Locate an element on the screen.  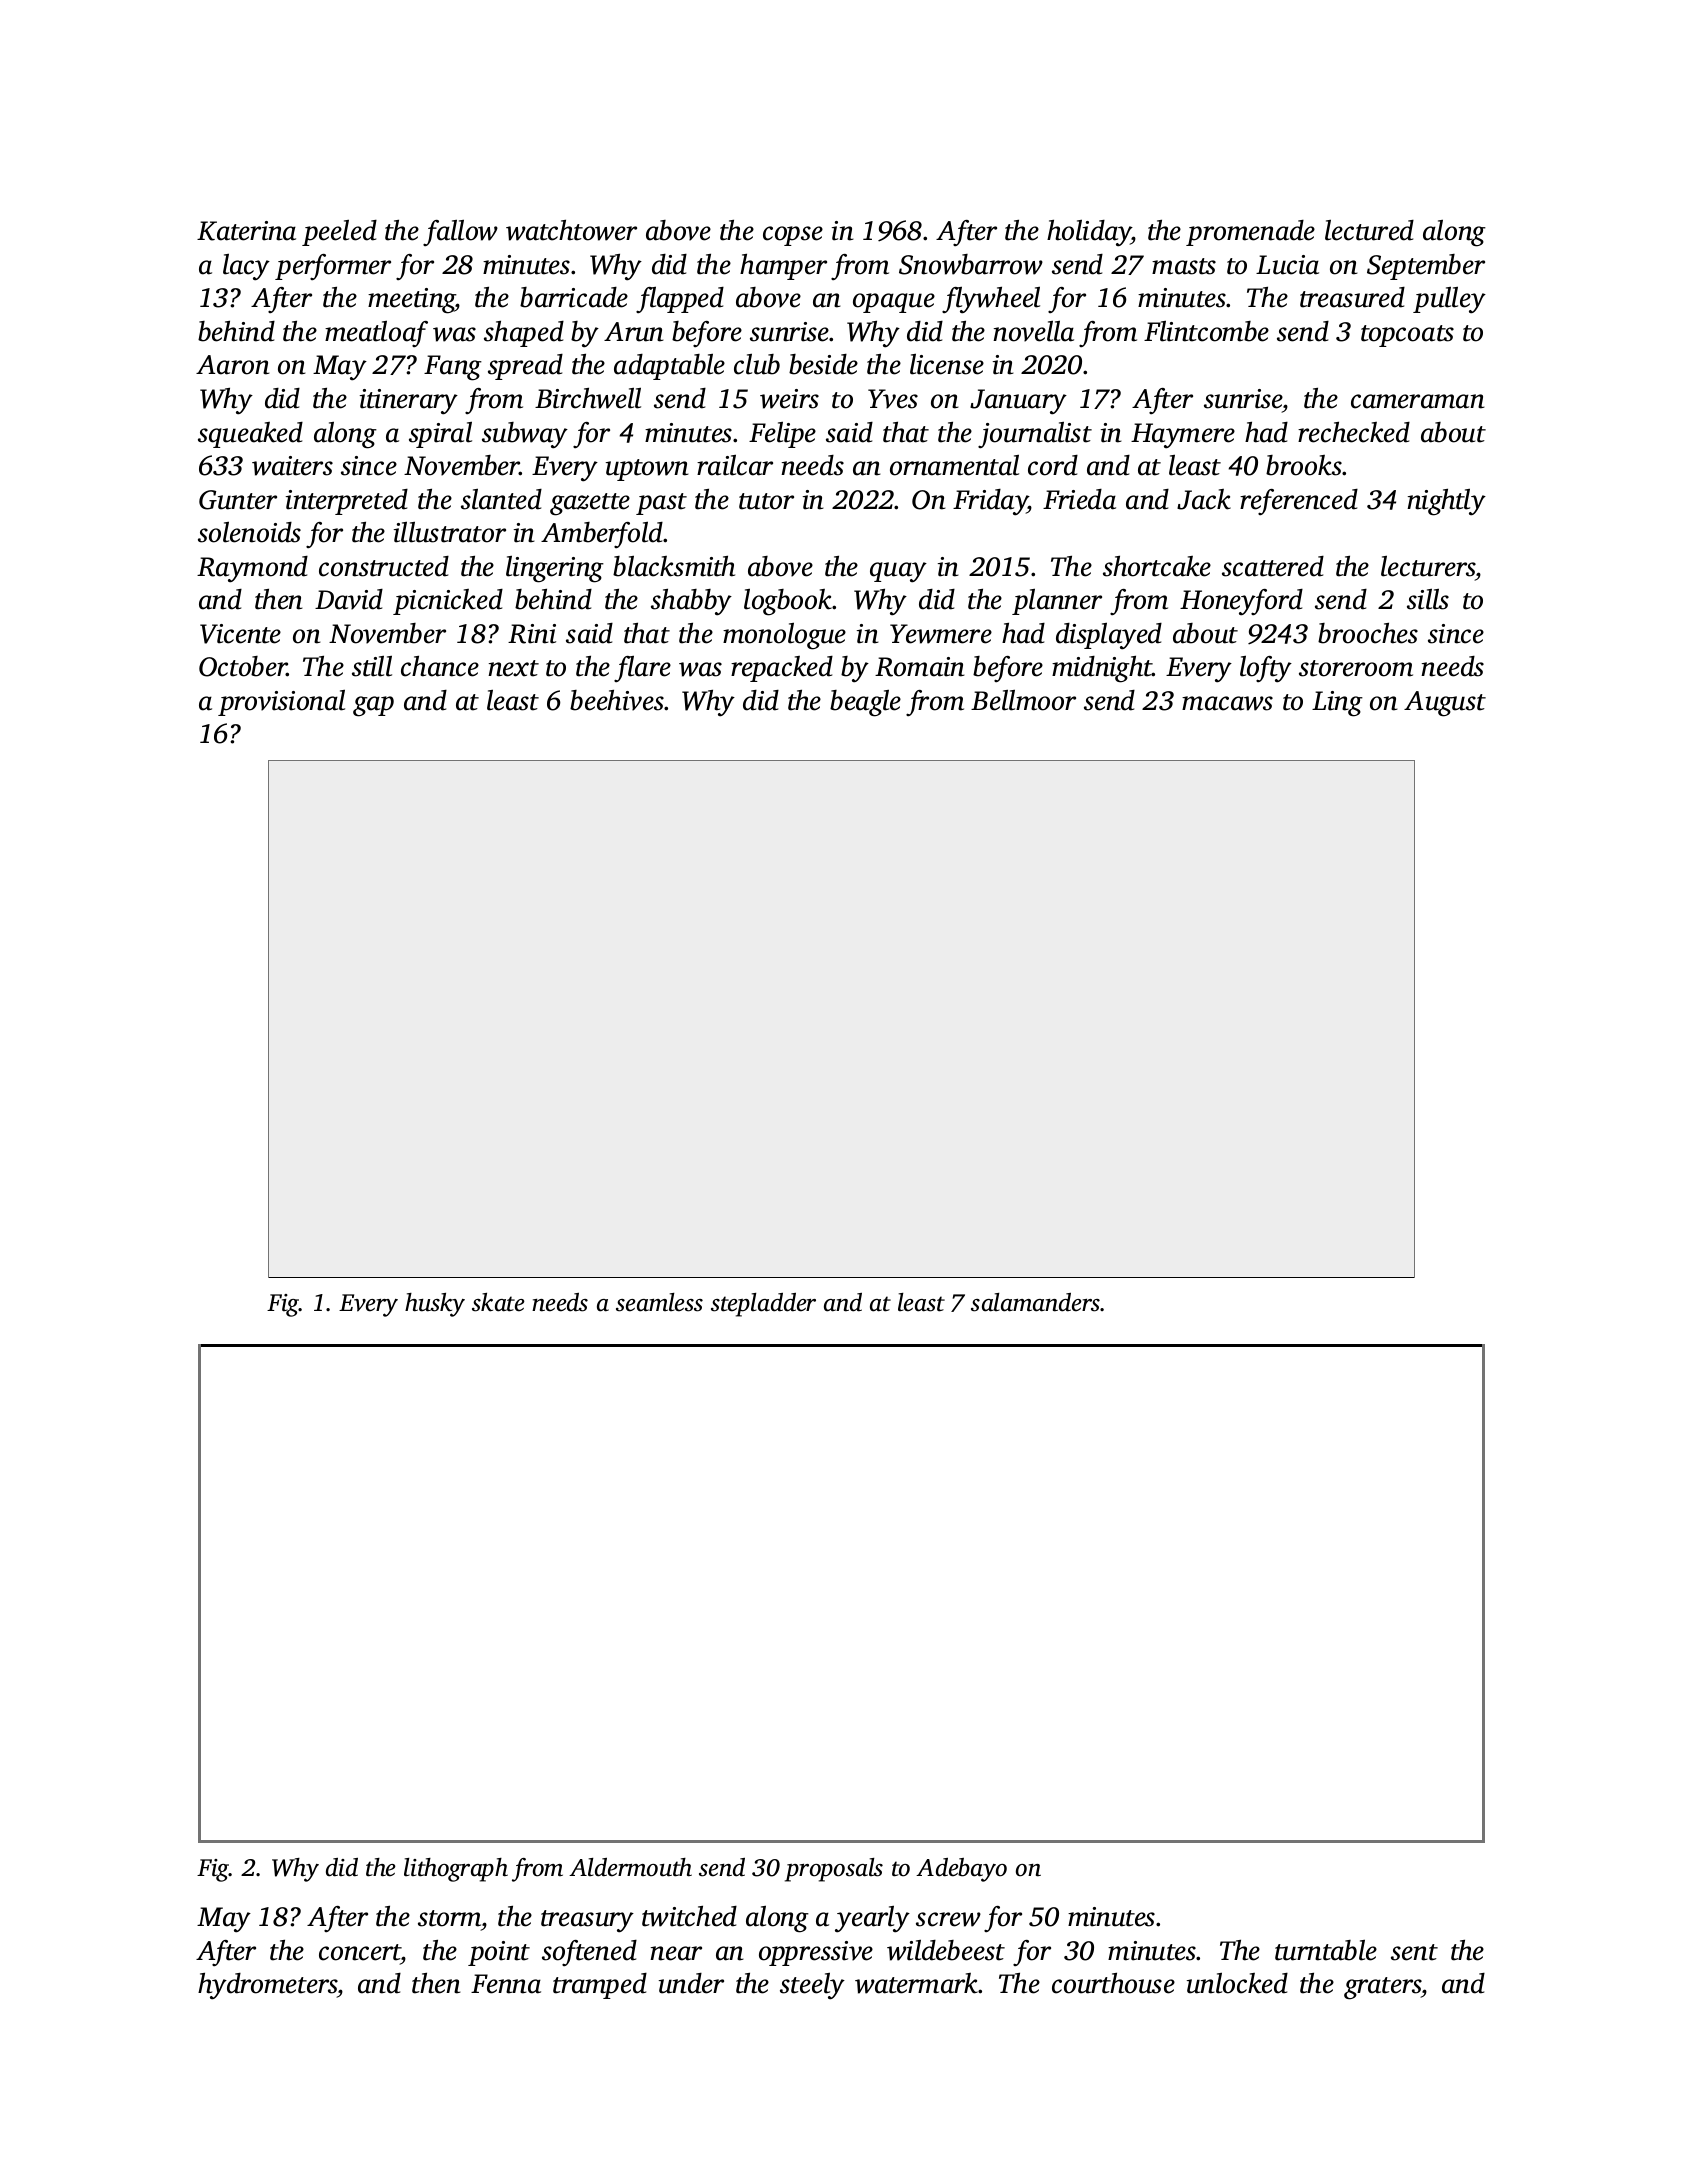
seamless is located at coordinates (659, 1302).
